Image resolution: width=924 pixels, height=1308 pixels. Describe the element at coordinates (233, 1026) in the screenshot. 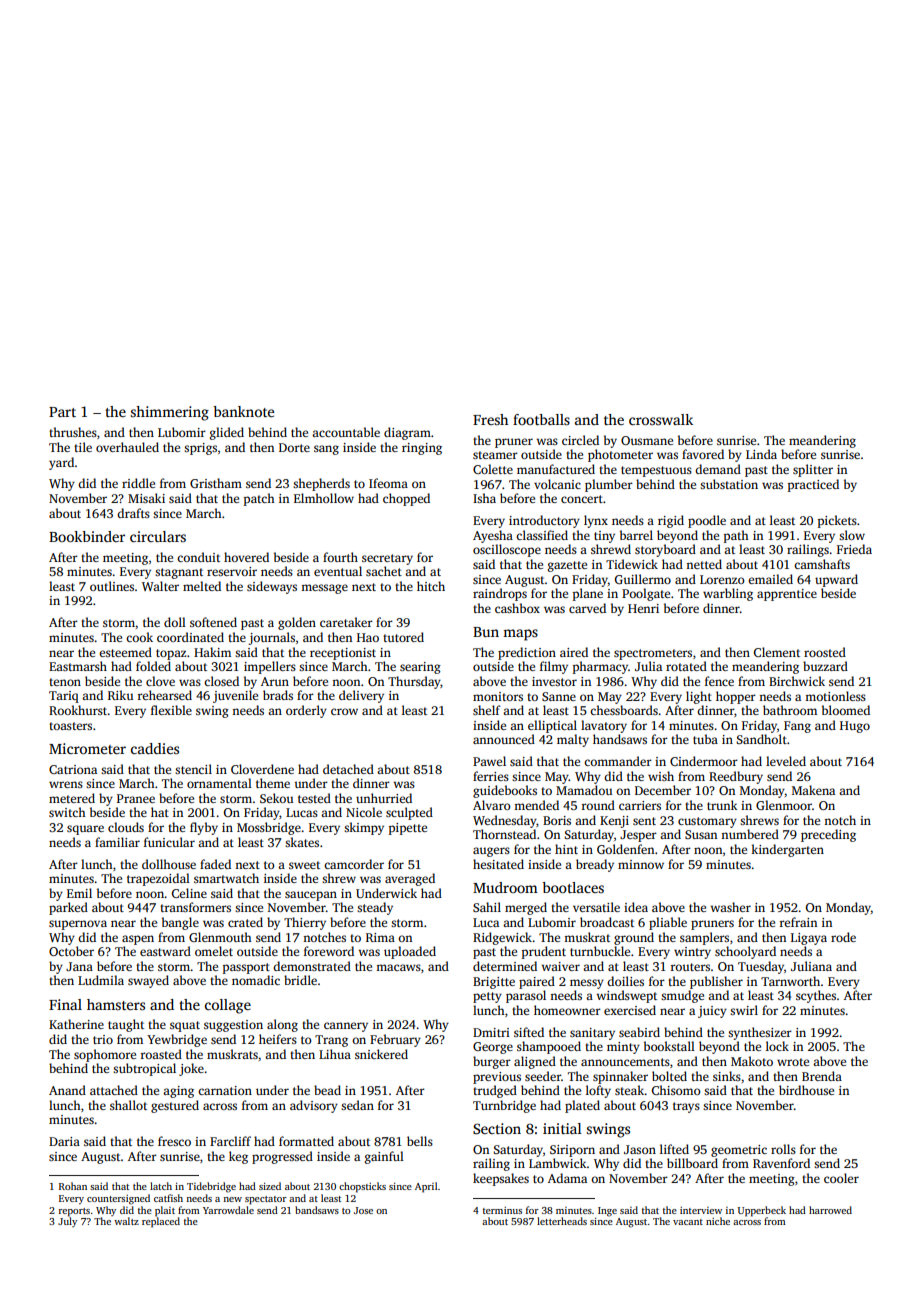

I see `suggestion` at that location.
